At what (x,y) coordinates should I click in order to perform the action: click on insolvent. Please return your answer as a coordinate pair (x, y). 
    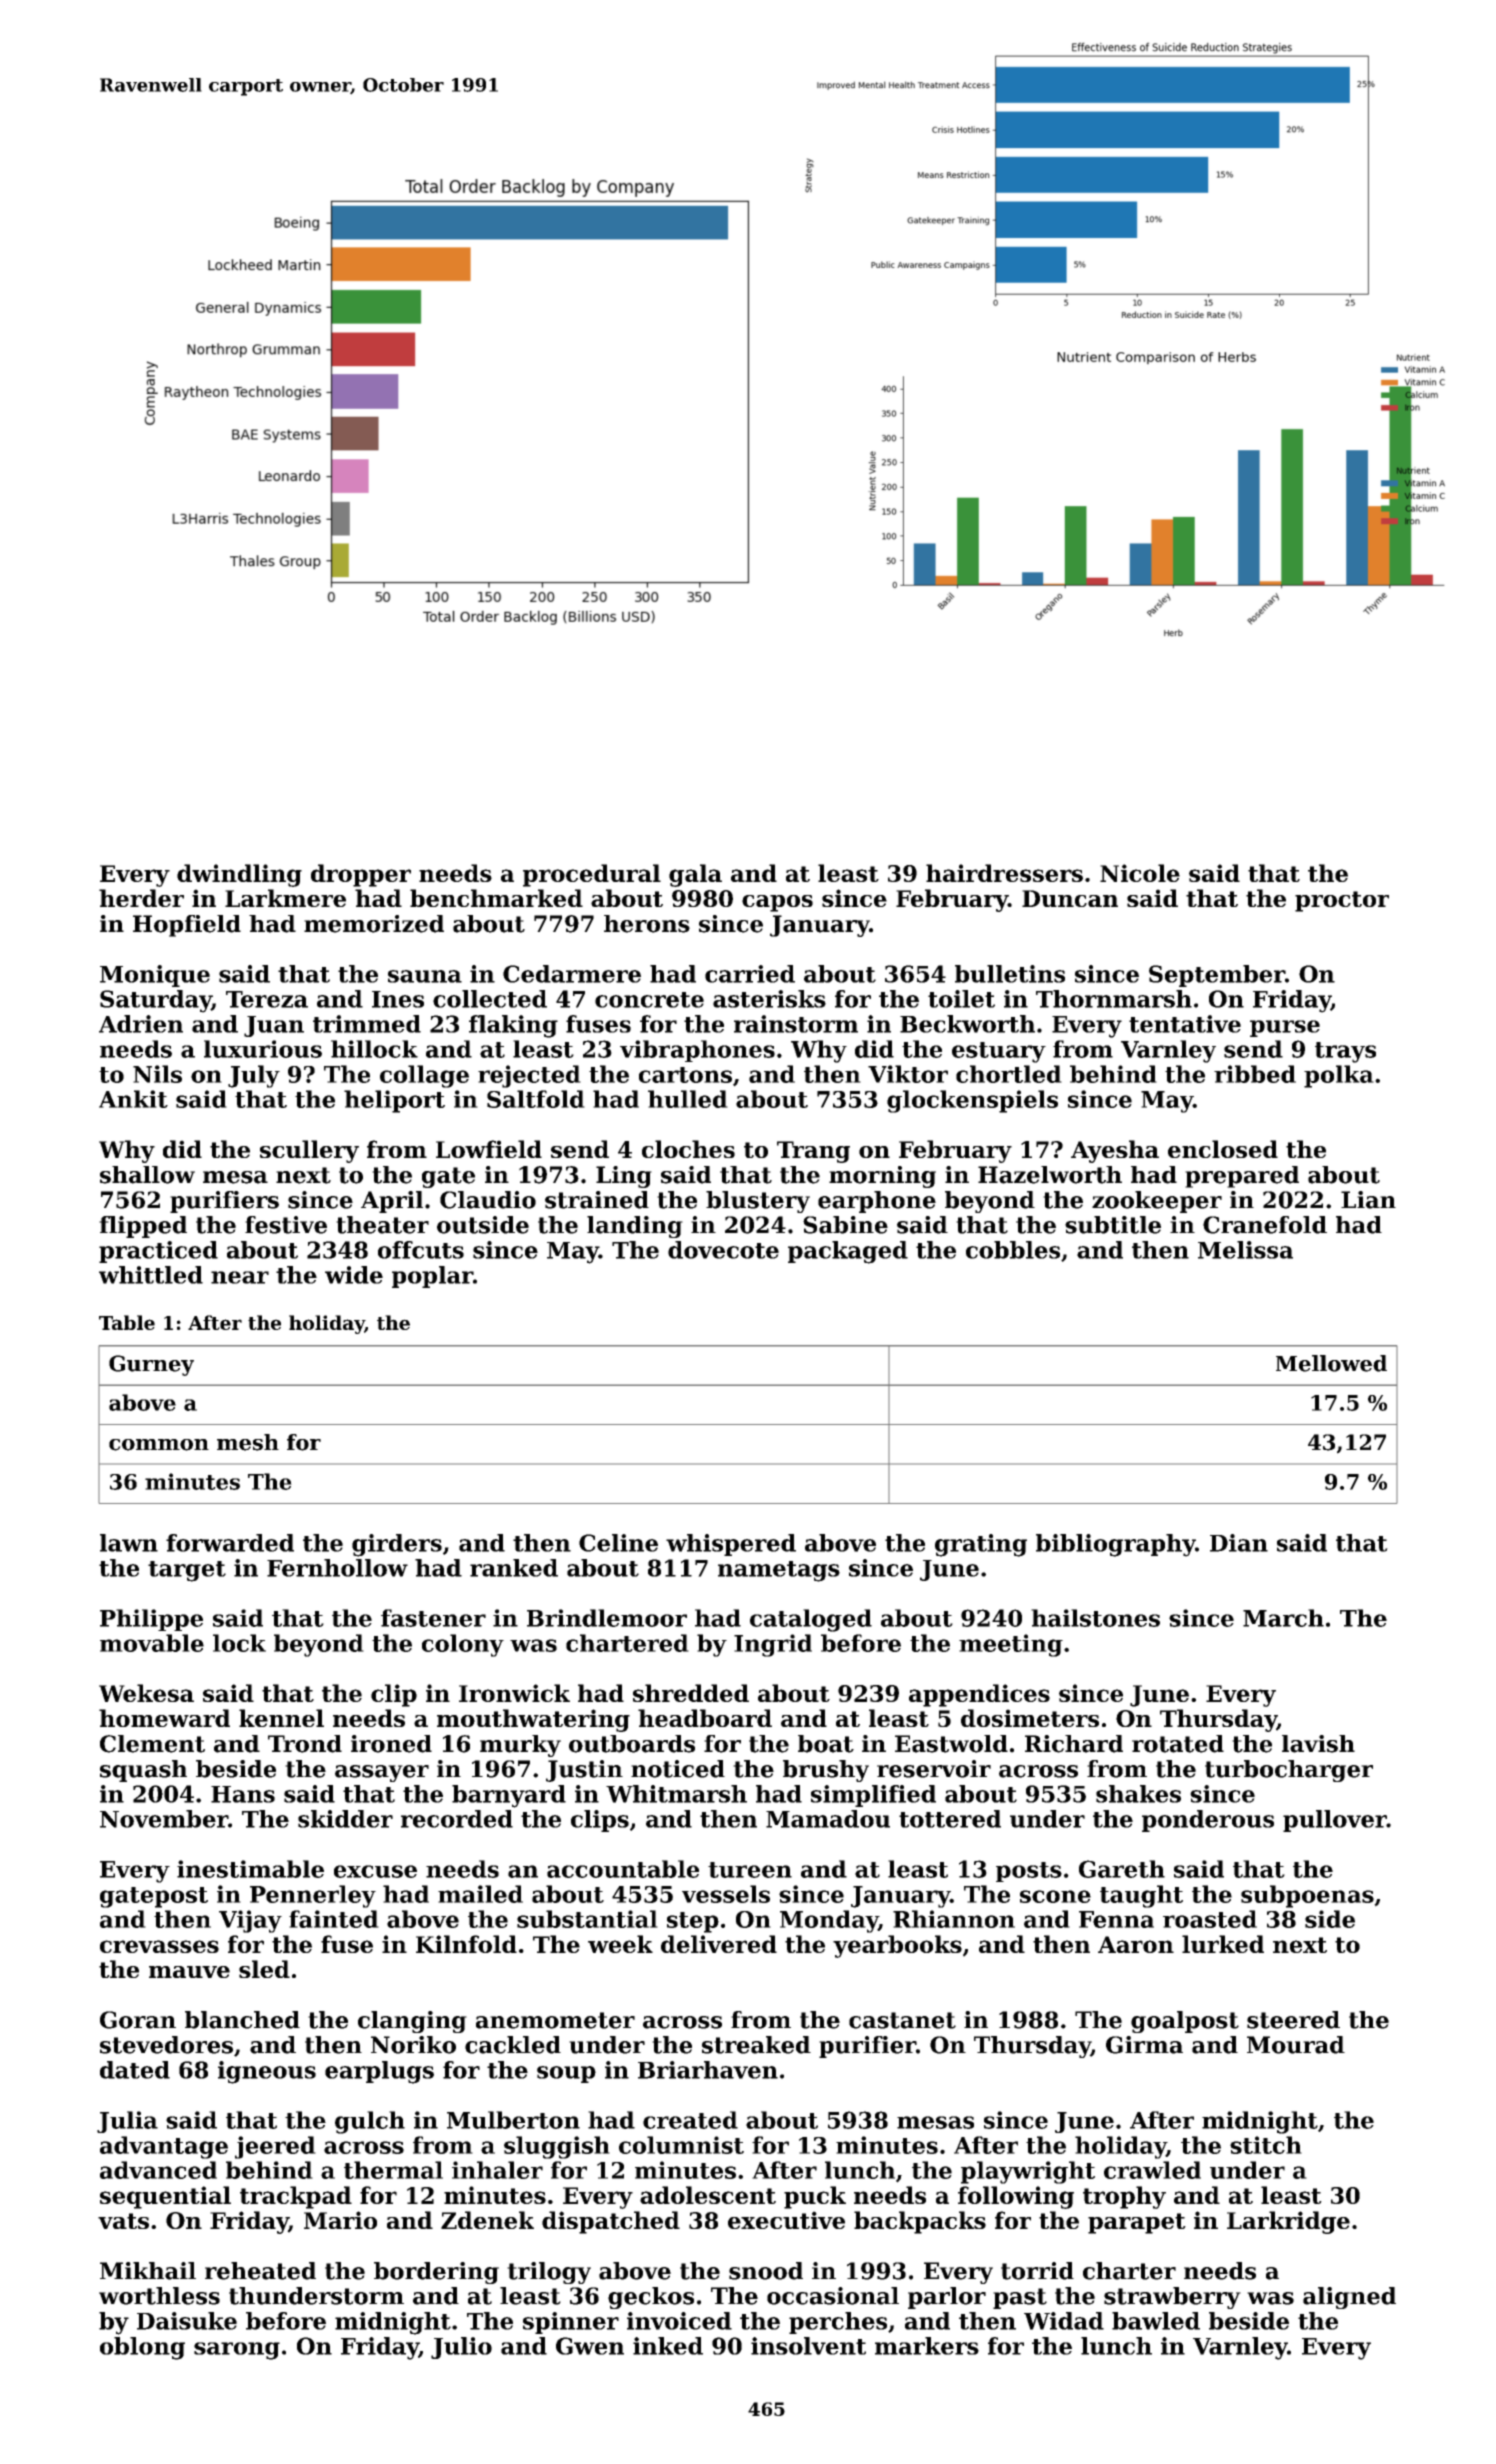
    Looking at the image, I should click on (808, 2346).
